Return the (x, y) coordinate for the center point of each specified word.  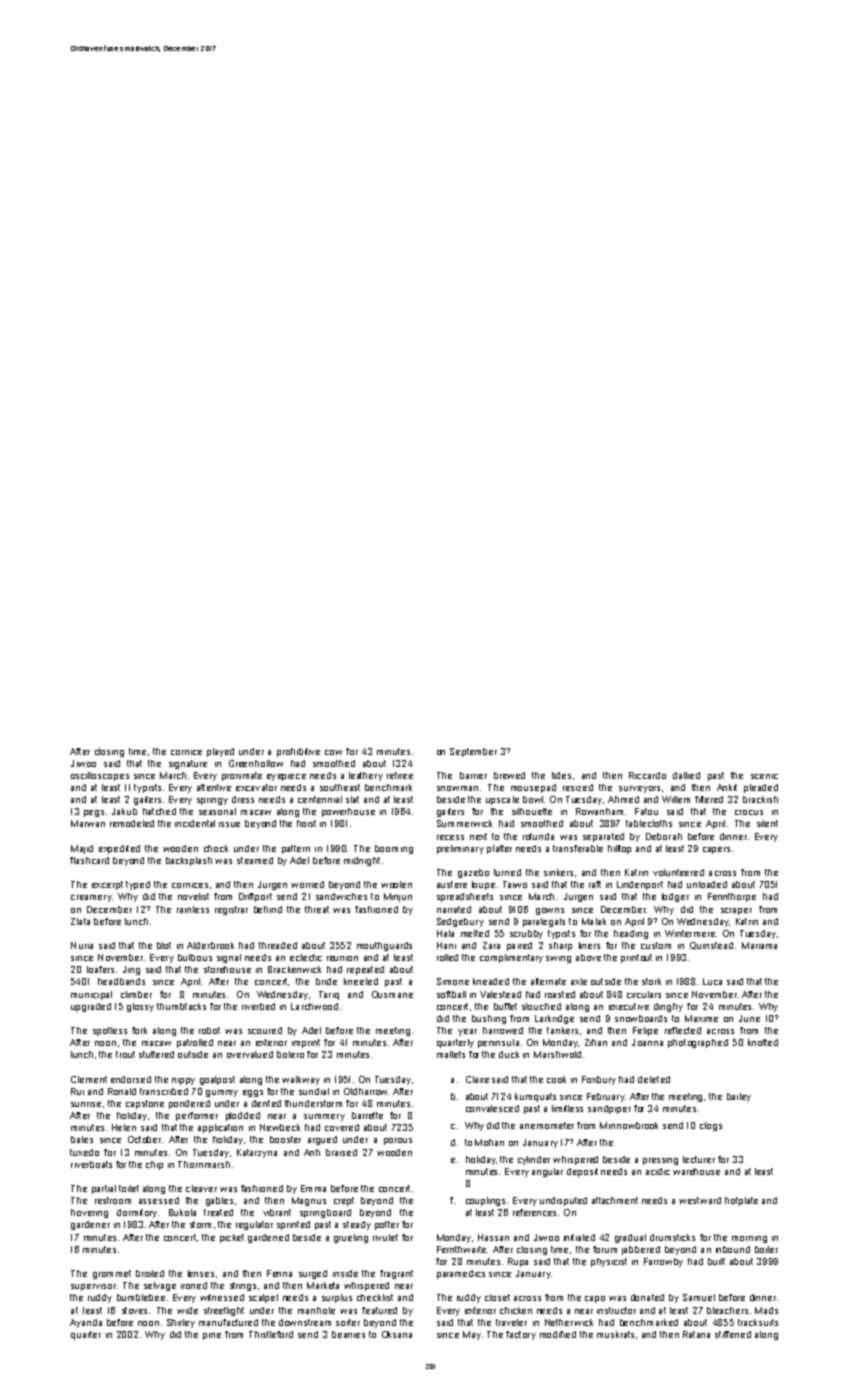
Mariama (759, 945)
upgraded (91, 1007)
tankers (562, 1030)
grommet (112, 1274)
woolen (396, 884)
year (467, 1032)
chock (216, 848)
